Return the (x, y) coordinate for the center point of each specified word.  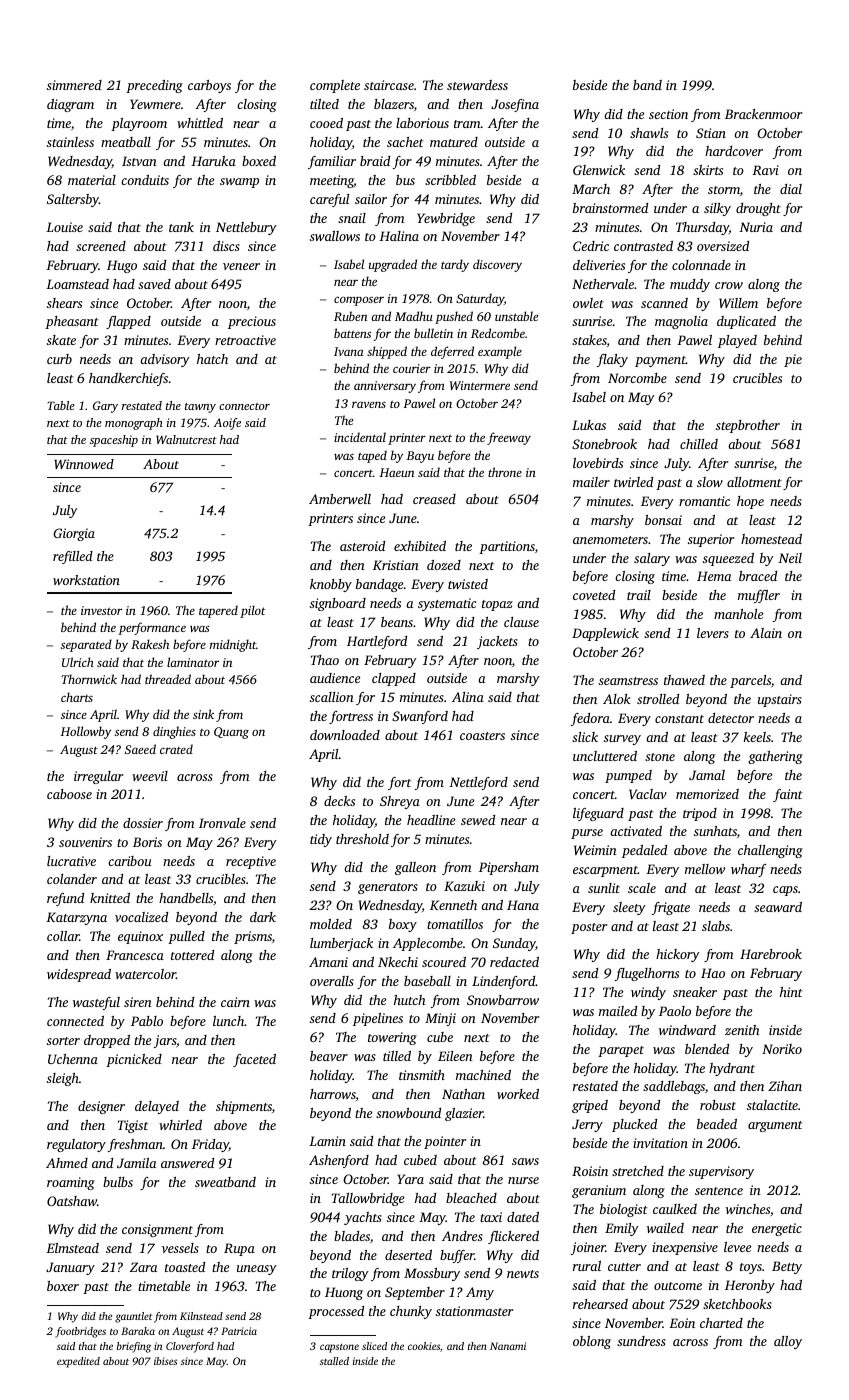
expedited (78, 1362)
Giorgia (74, 534)
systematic (447, 604)
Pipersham (509, 868)
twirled (633, 482)
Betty (787, 1267)
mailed (618, 1011)
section (668, 114)
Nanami (508, 1346)
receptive (251, 862)
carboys (209, 86)
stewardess (477, 85)
